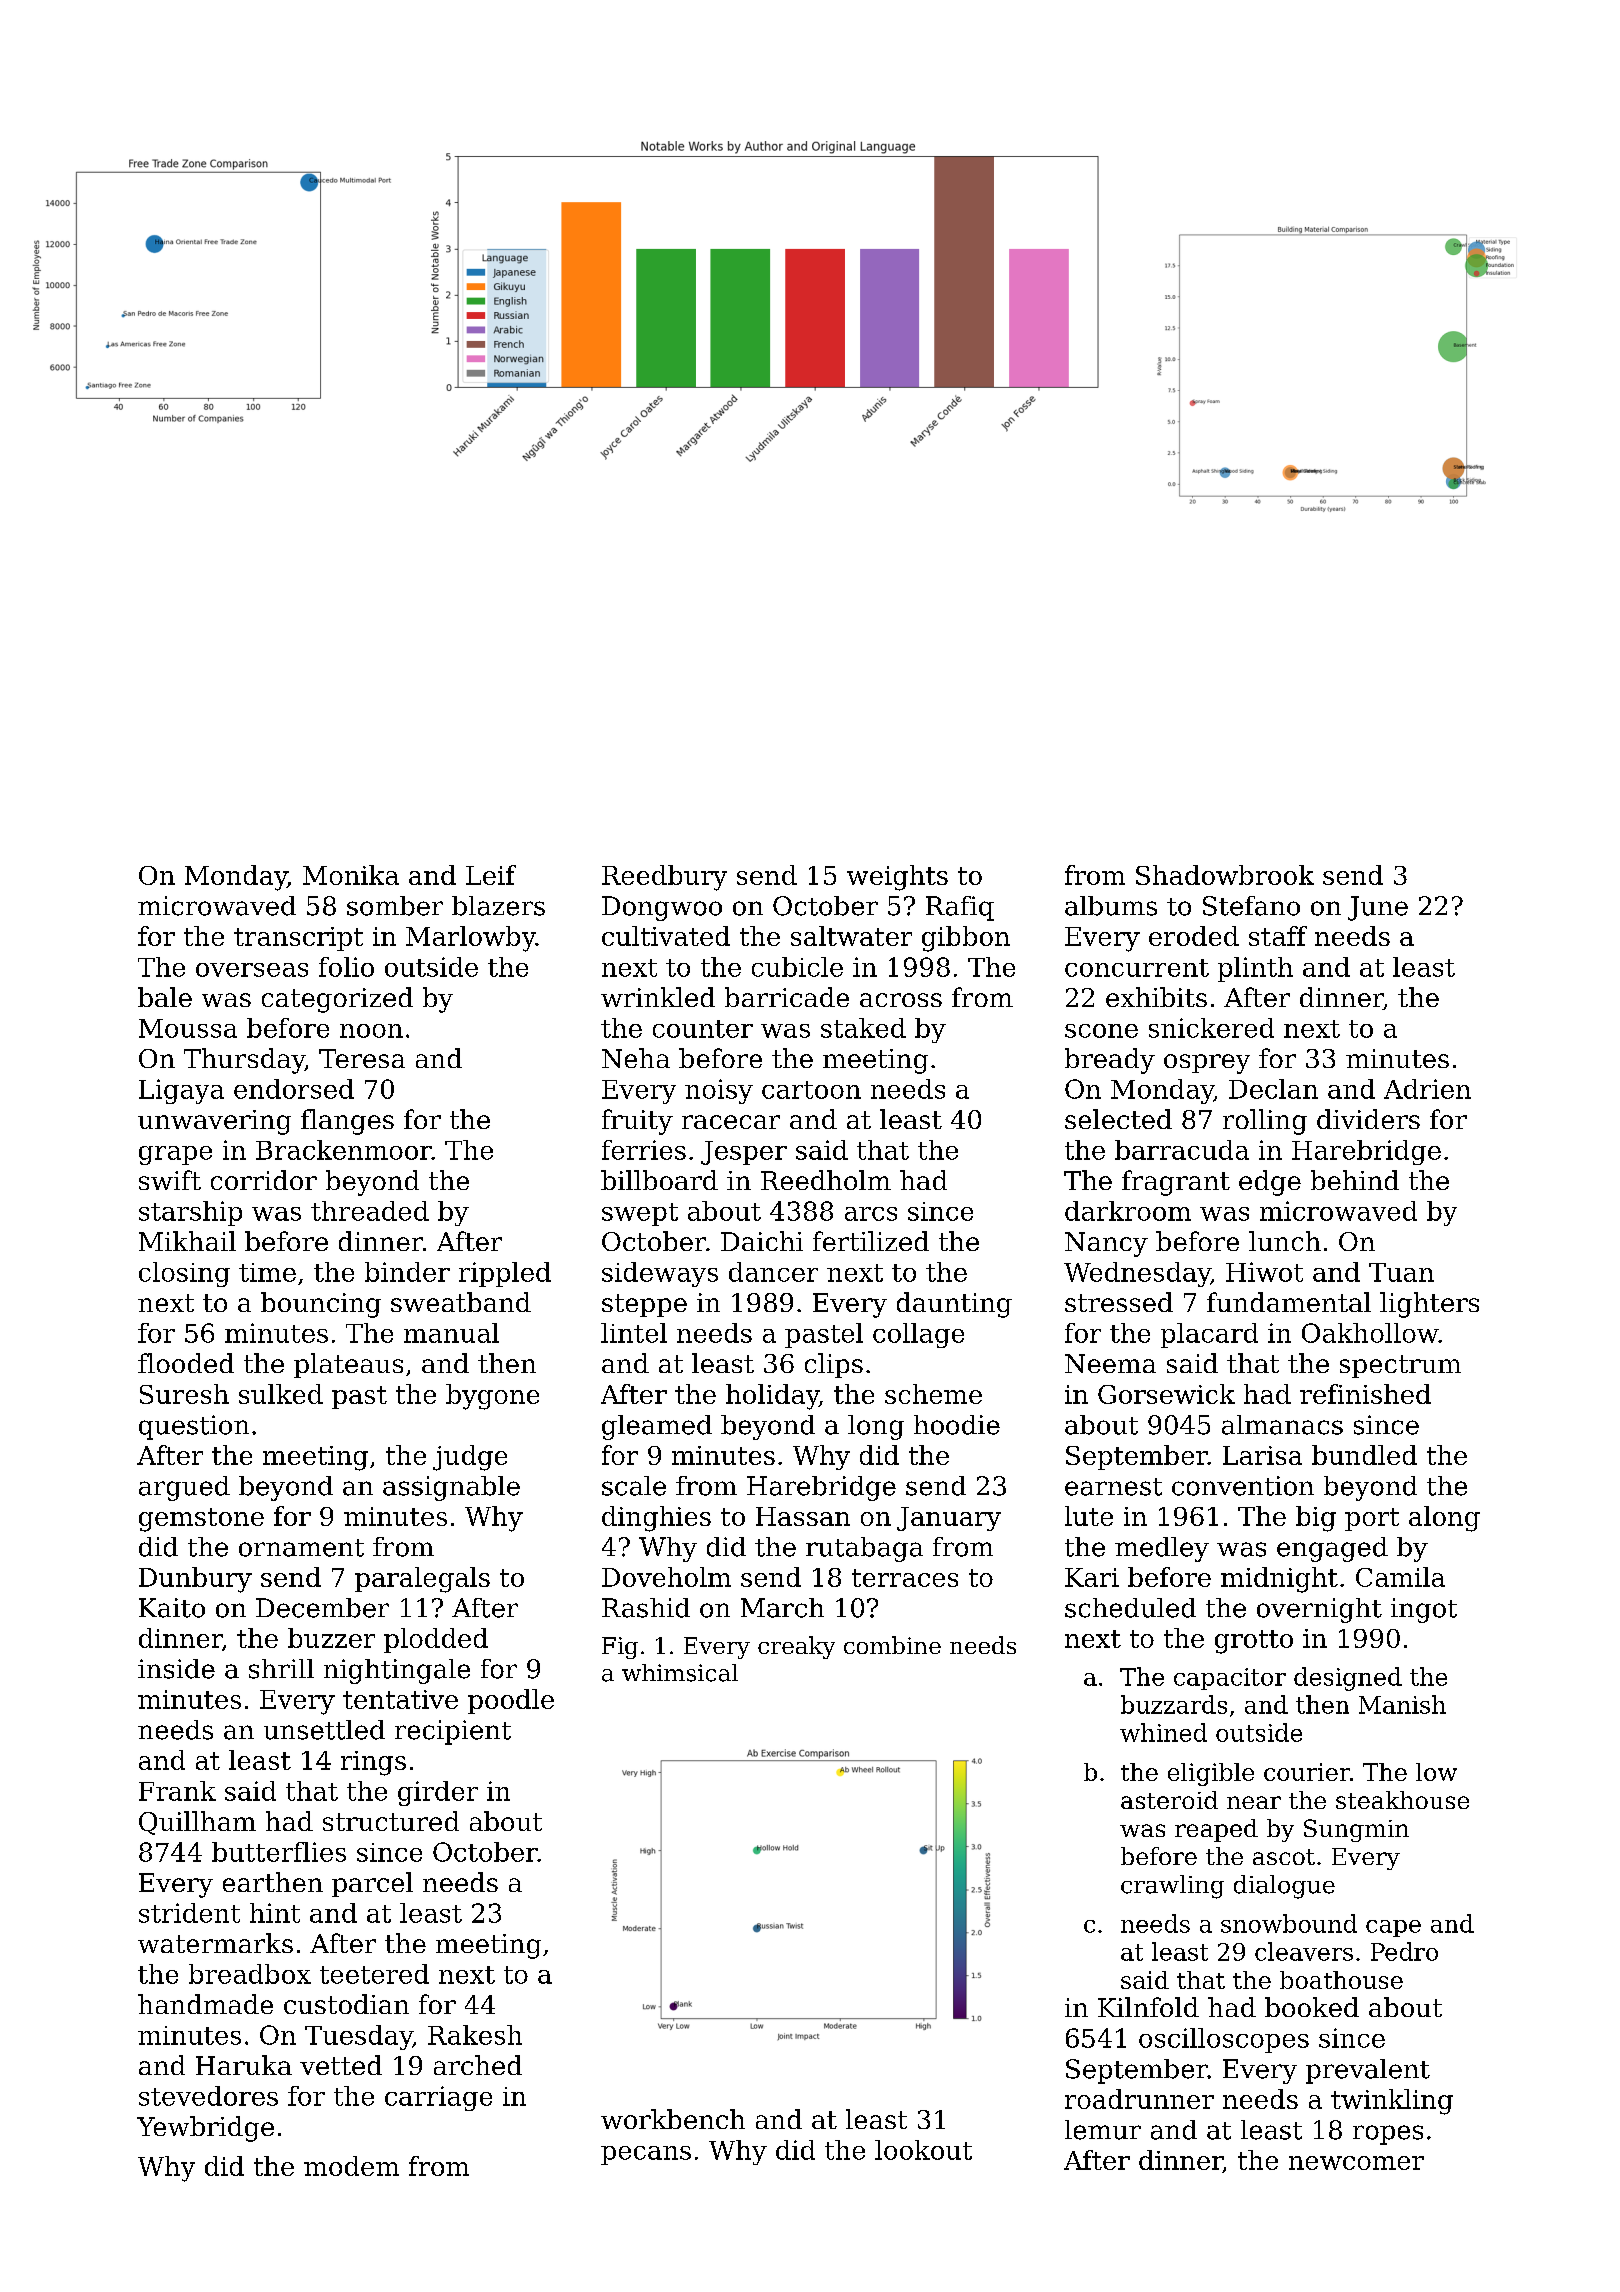  Describe the element at coordinates (294, 1089) in the screenshot. I see `endorsed` at that location.
